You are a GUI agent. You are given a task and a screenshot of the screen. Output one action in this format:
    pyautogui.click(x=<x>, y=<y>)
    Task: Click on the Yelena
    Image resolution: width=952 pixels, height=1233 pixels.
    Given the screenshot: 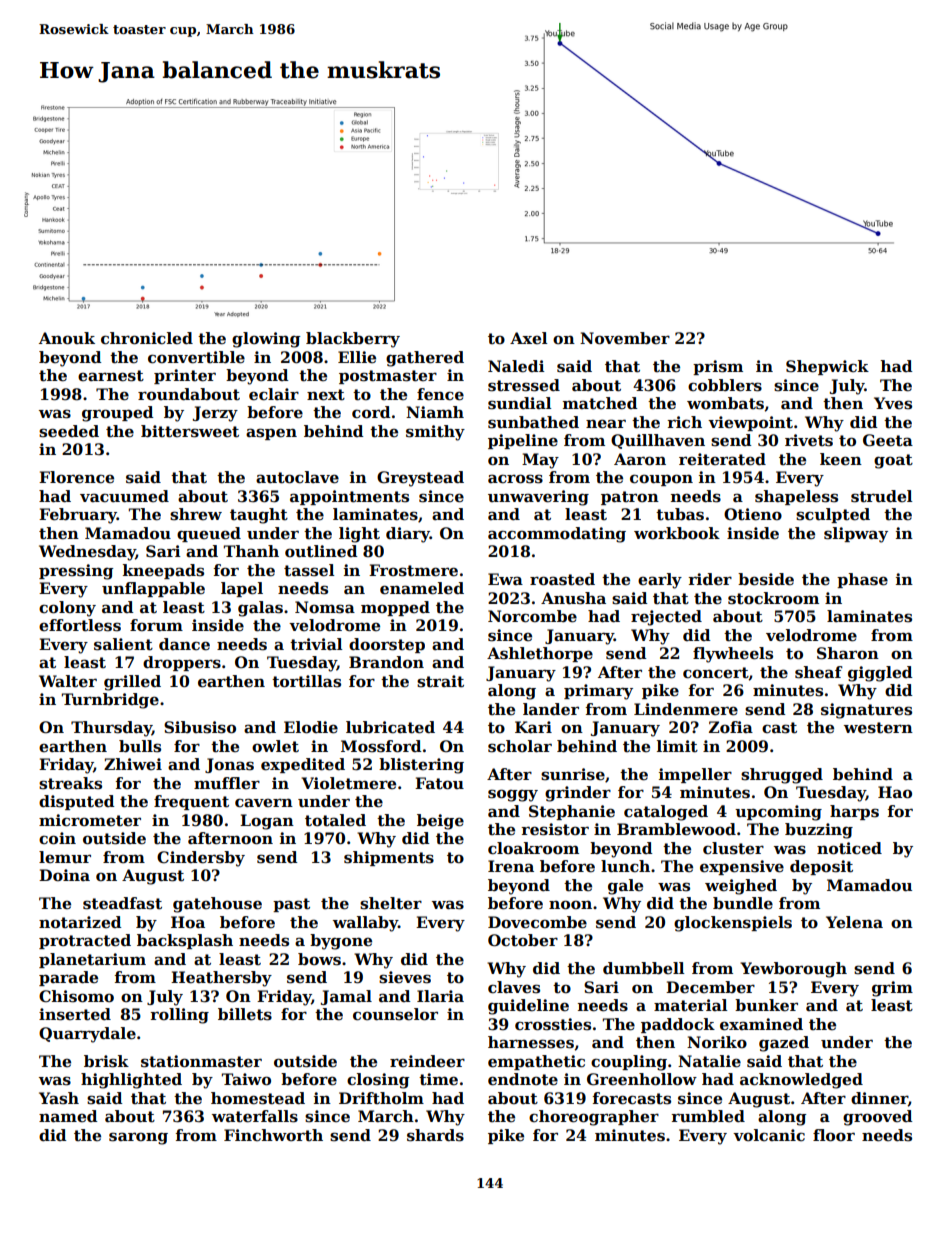 What is the action you would take?
    pyautogui.click(x=854, y=922)
